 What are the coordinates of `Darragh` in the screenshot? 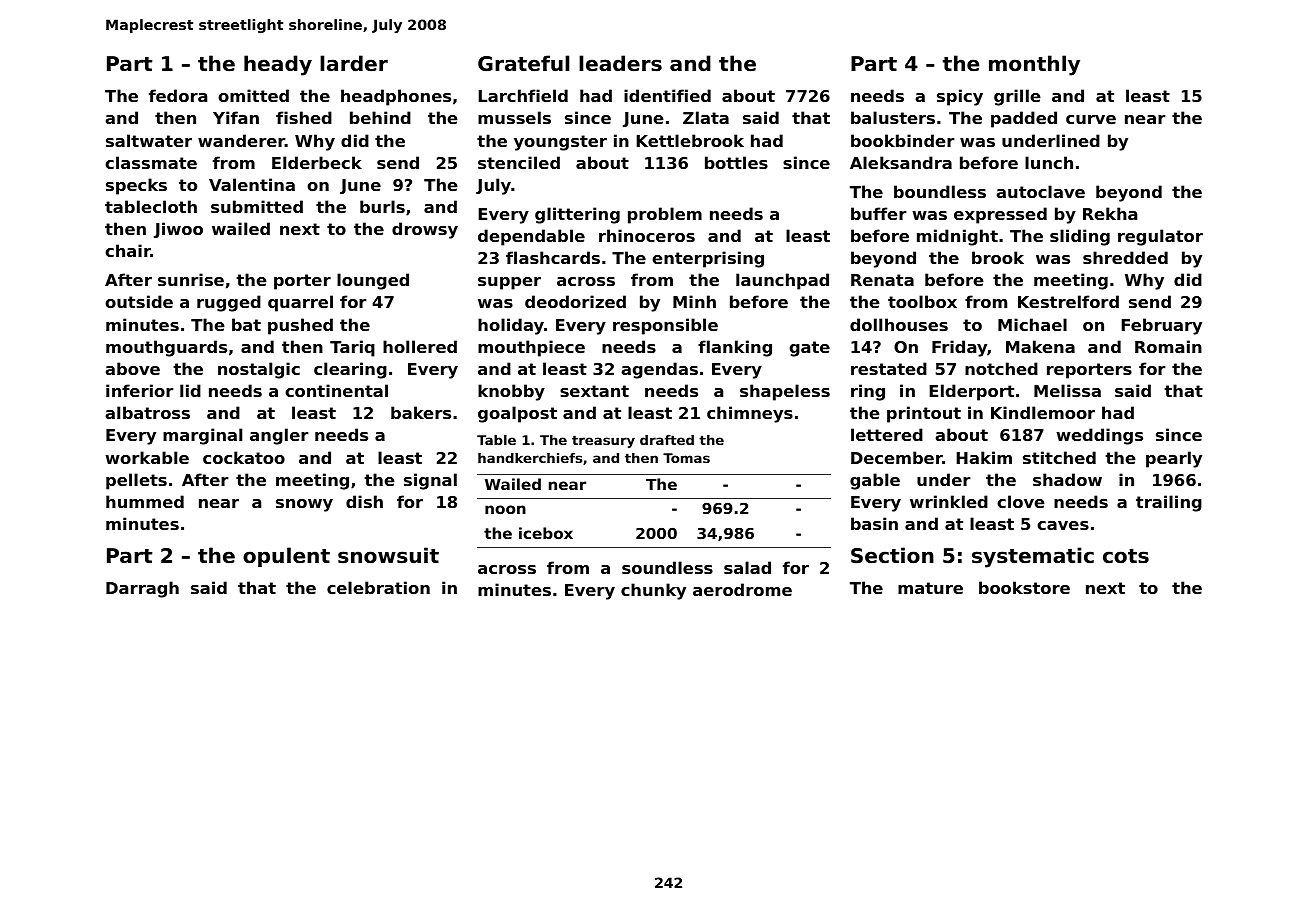 It's located at (142, 589).
